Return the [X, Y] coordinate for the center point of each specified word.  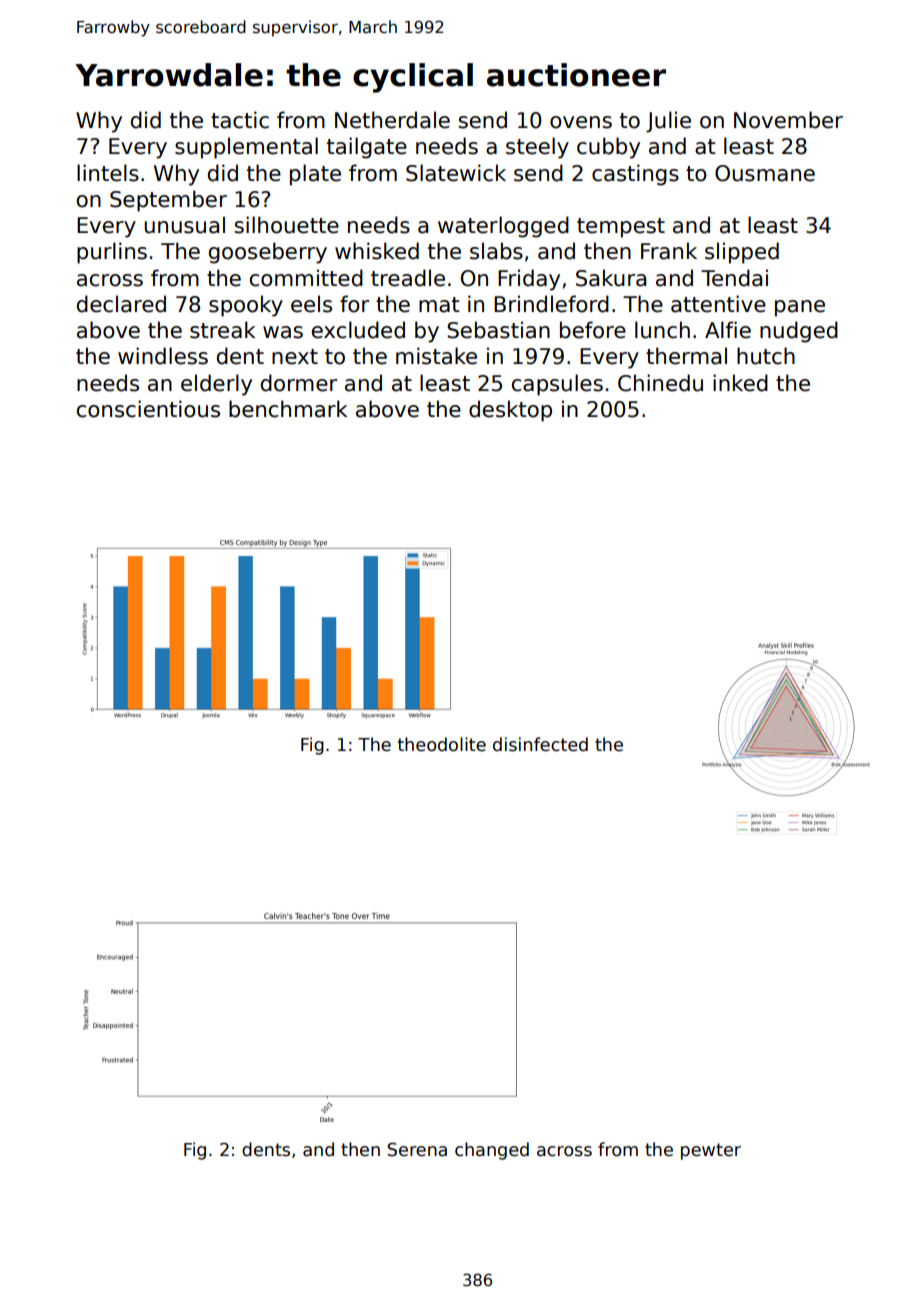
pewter [711, 1151]
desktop [510, 411]
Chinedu [660, 383]
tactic [240, 120]
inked [740, 383]
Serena [417, 1149]
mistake [436, 356]
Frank [669, 251]
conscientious [148, 409]
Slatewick [456, 173]
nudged [799, 332]
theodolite [442, 744]
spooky [246, 306]
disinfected [540, 744]
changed [492, 1151]
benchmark [288, 409]
